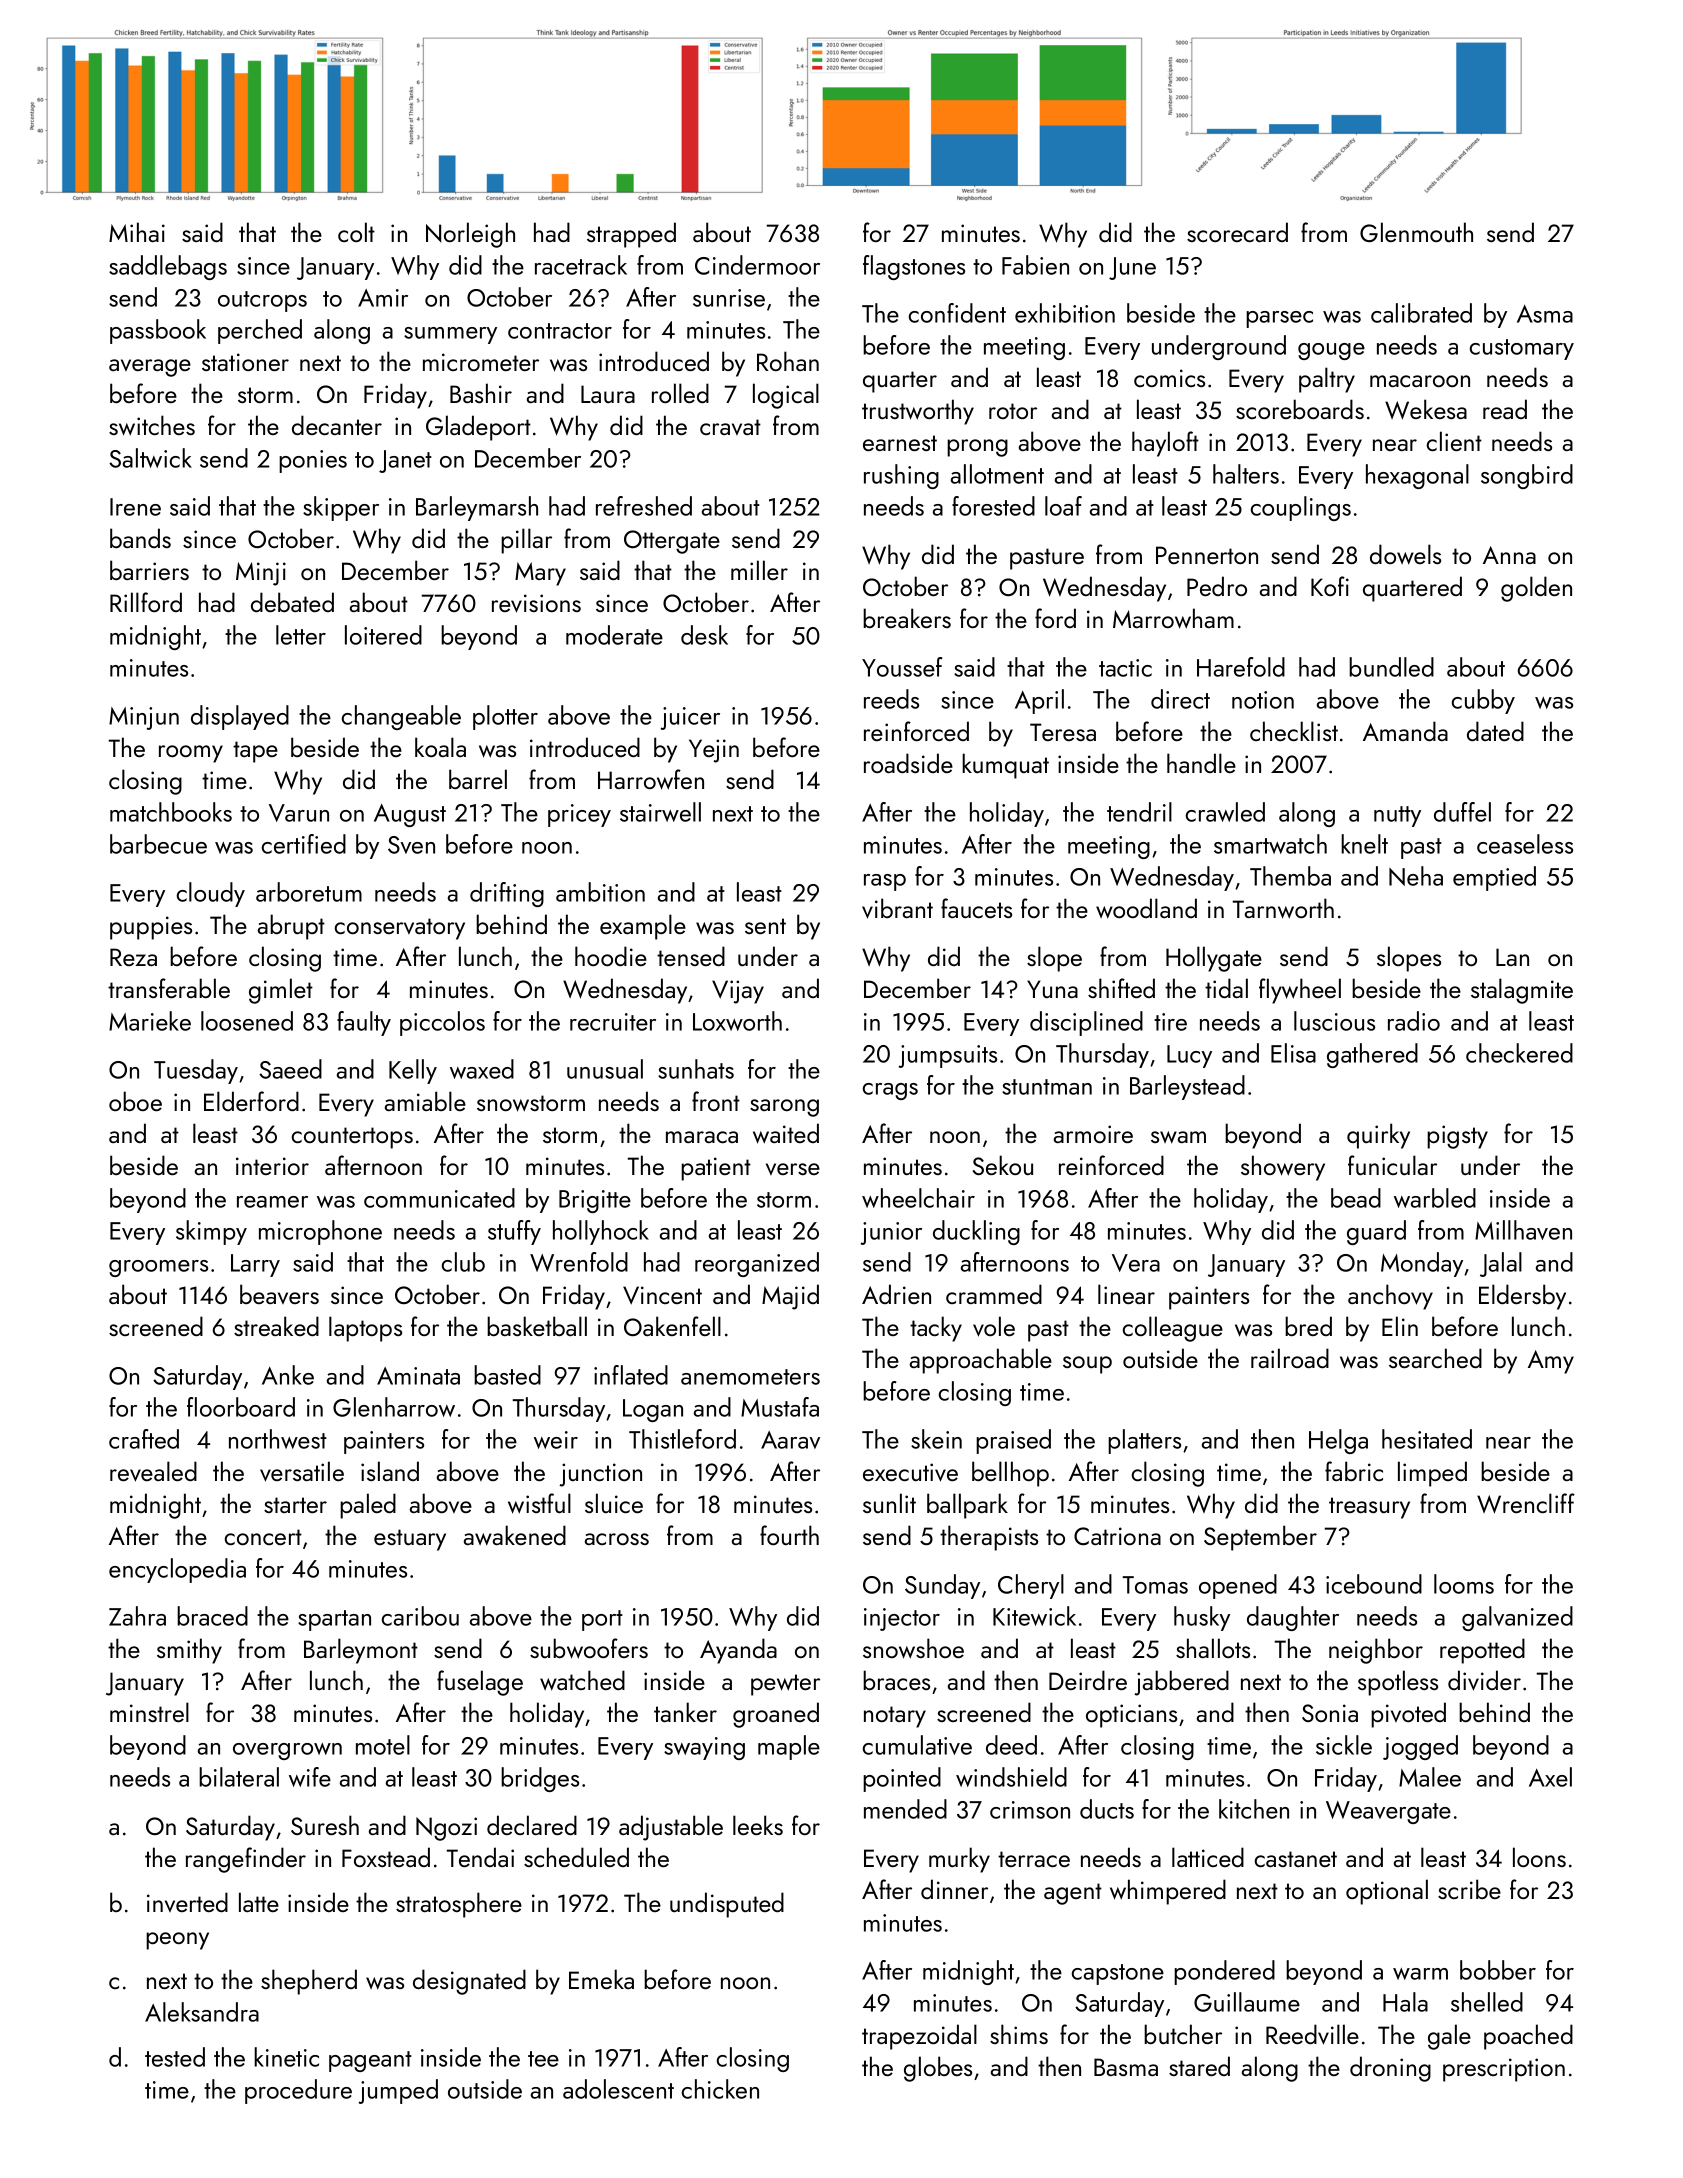 This screenshot has height=2178, width=1683. I want to click on strapped, so click(631, 235).
